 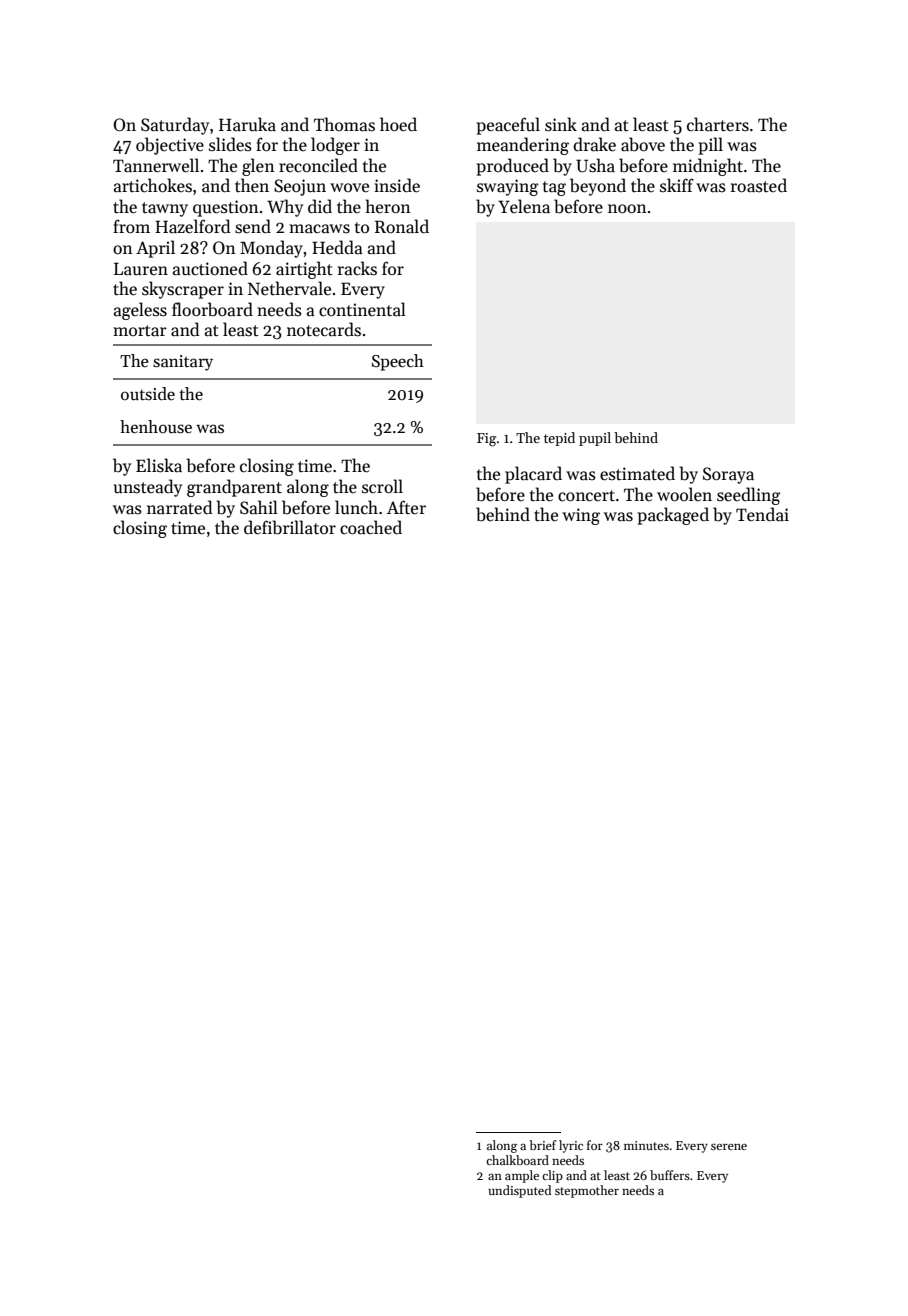 I want to click on narrated, so click(x=179, y=507).
